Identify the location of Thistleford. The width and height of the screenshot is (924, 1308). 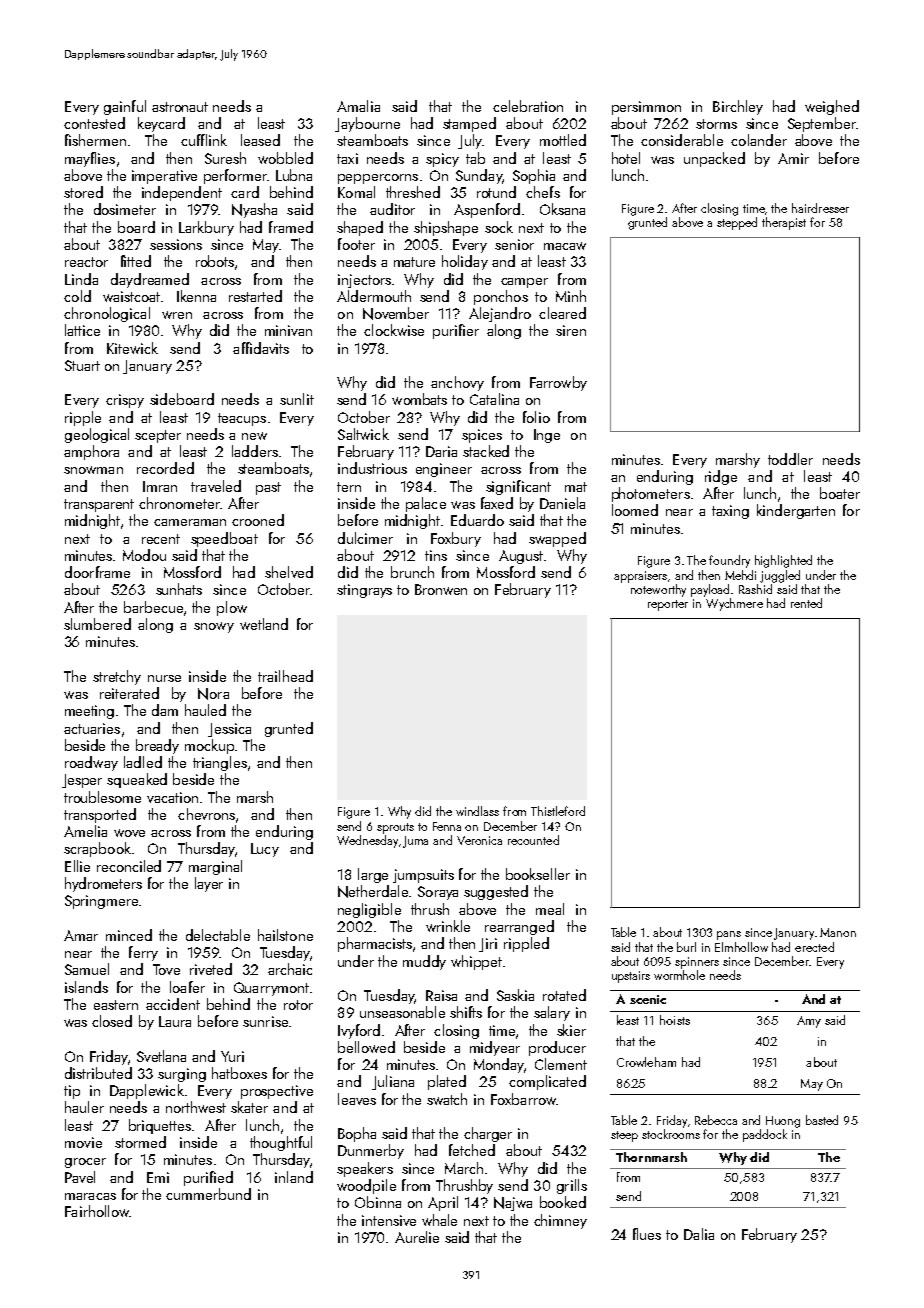
(558, 811).
